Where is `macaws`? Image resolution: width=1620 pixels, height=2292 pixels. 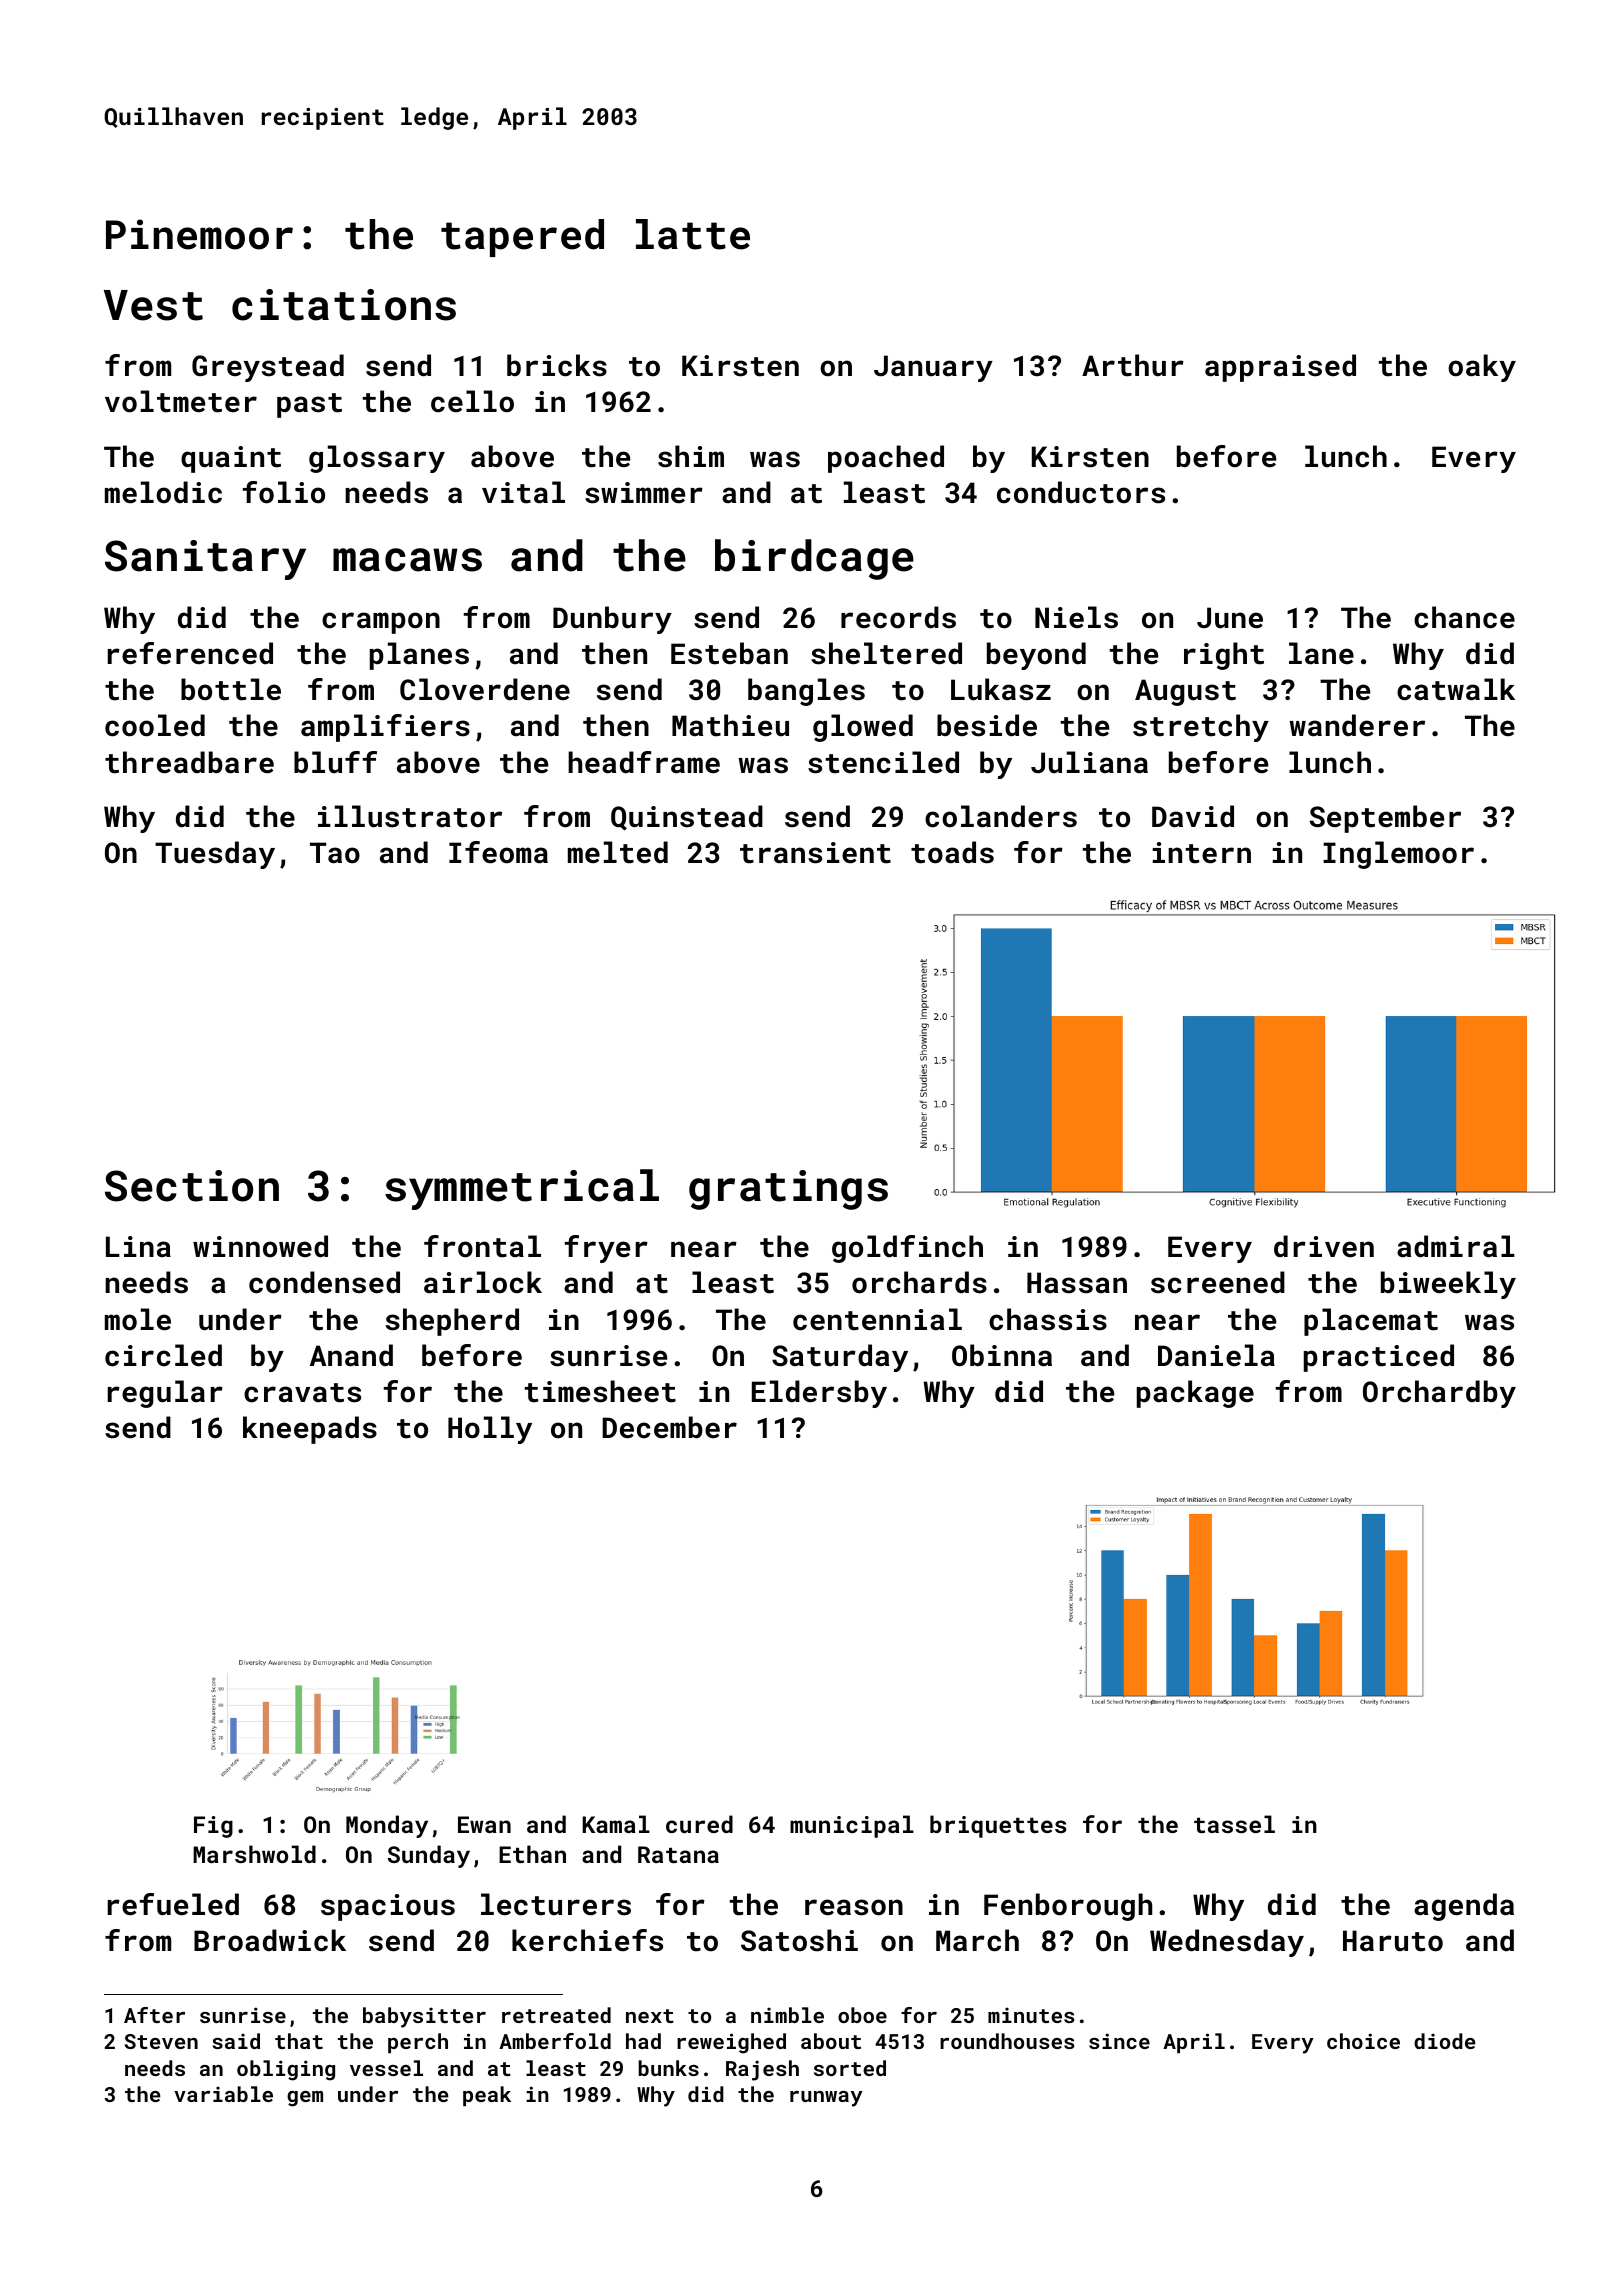 macaws is located at coordinates (407, 560).
